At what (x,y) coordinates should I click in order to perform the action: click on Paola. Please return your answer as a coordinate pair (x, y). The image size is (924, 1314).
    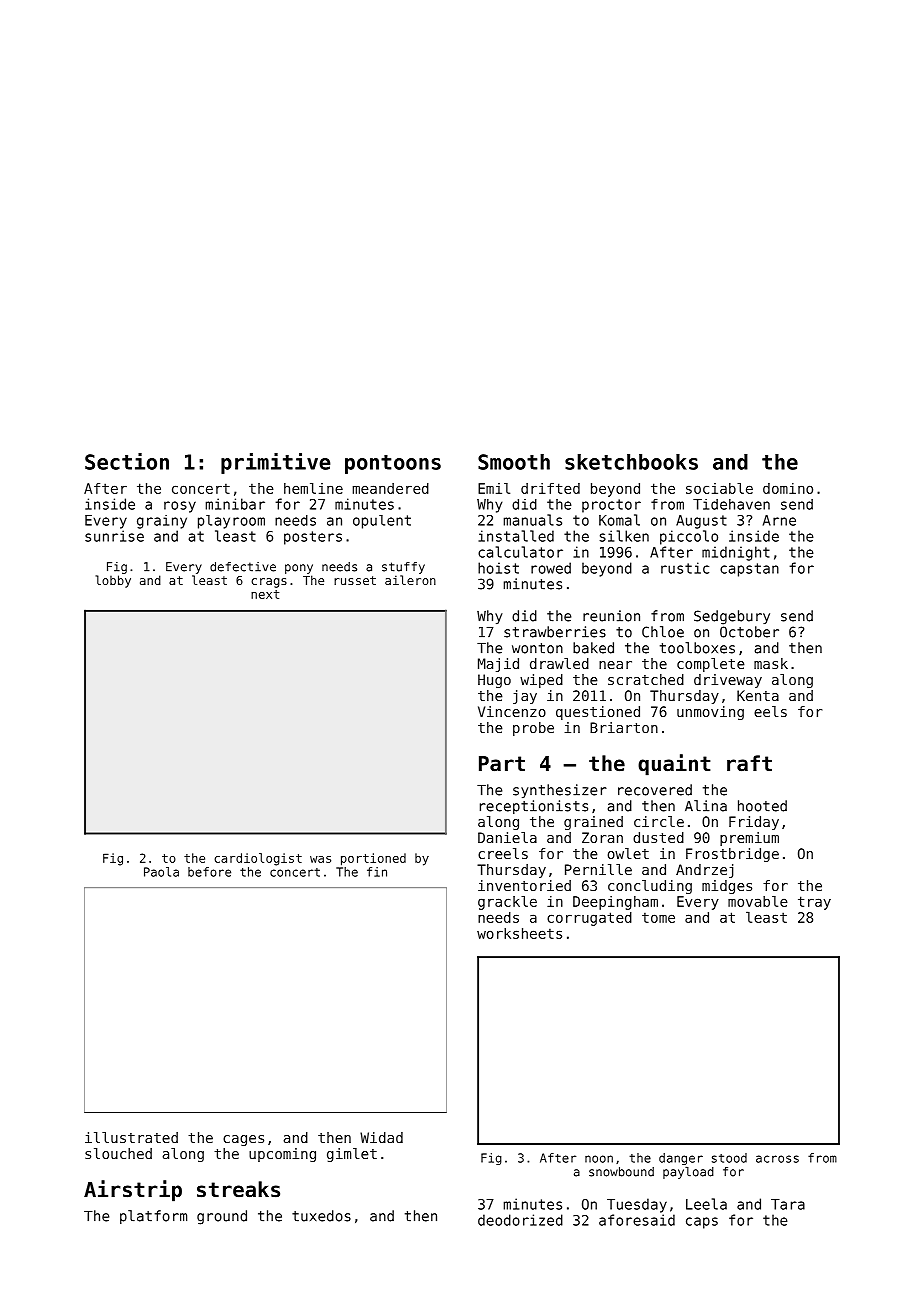
    Looking at the image, I should click on (161, 872).
